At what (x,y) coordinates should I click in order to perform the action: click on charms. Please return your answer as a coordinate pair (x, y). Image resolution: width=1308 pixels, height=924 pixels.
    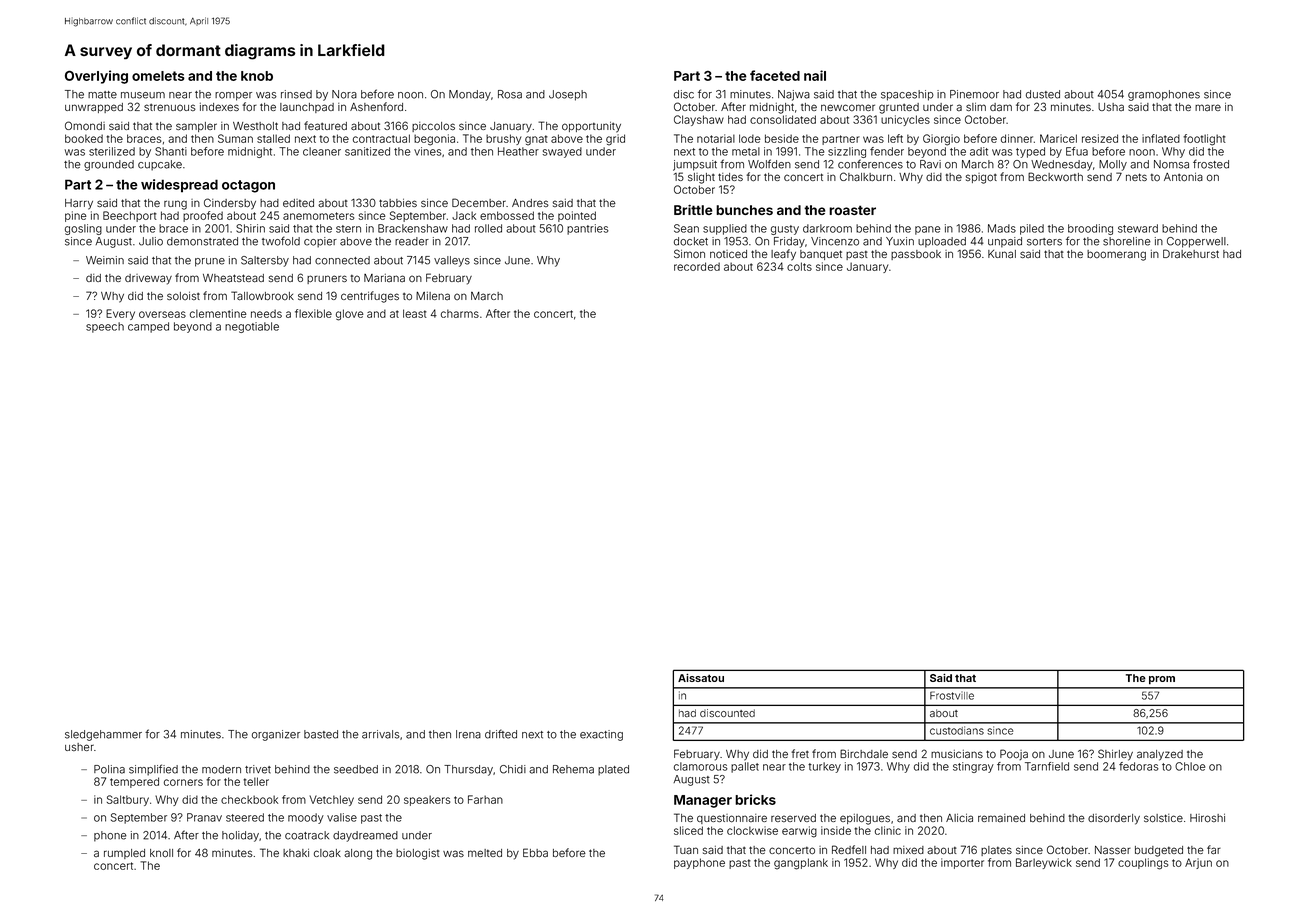
    Looking at the image, I should click on (460, 313).
